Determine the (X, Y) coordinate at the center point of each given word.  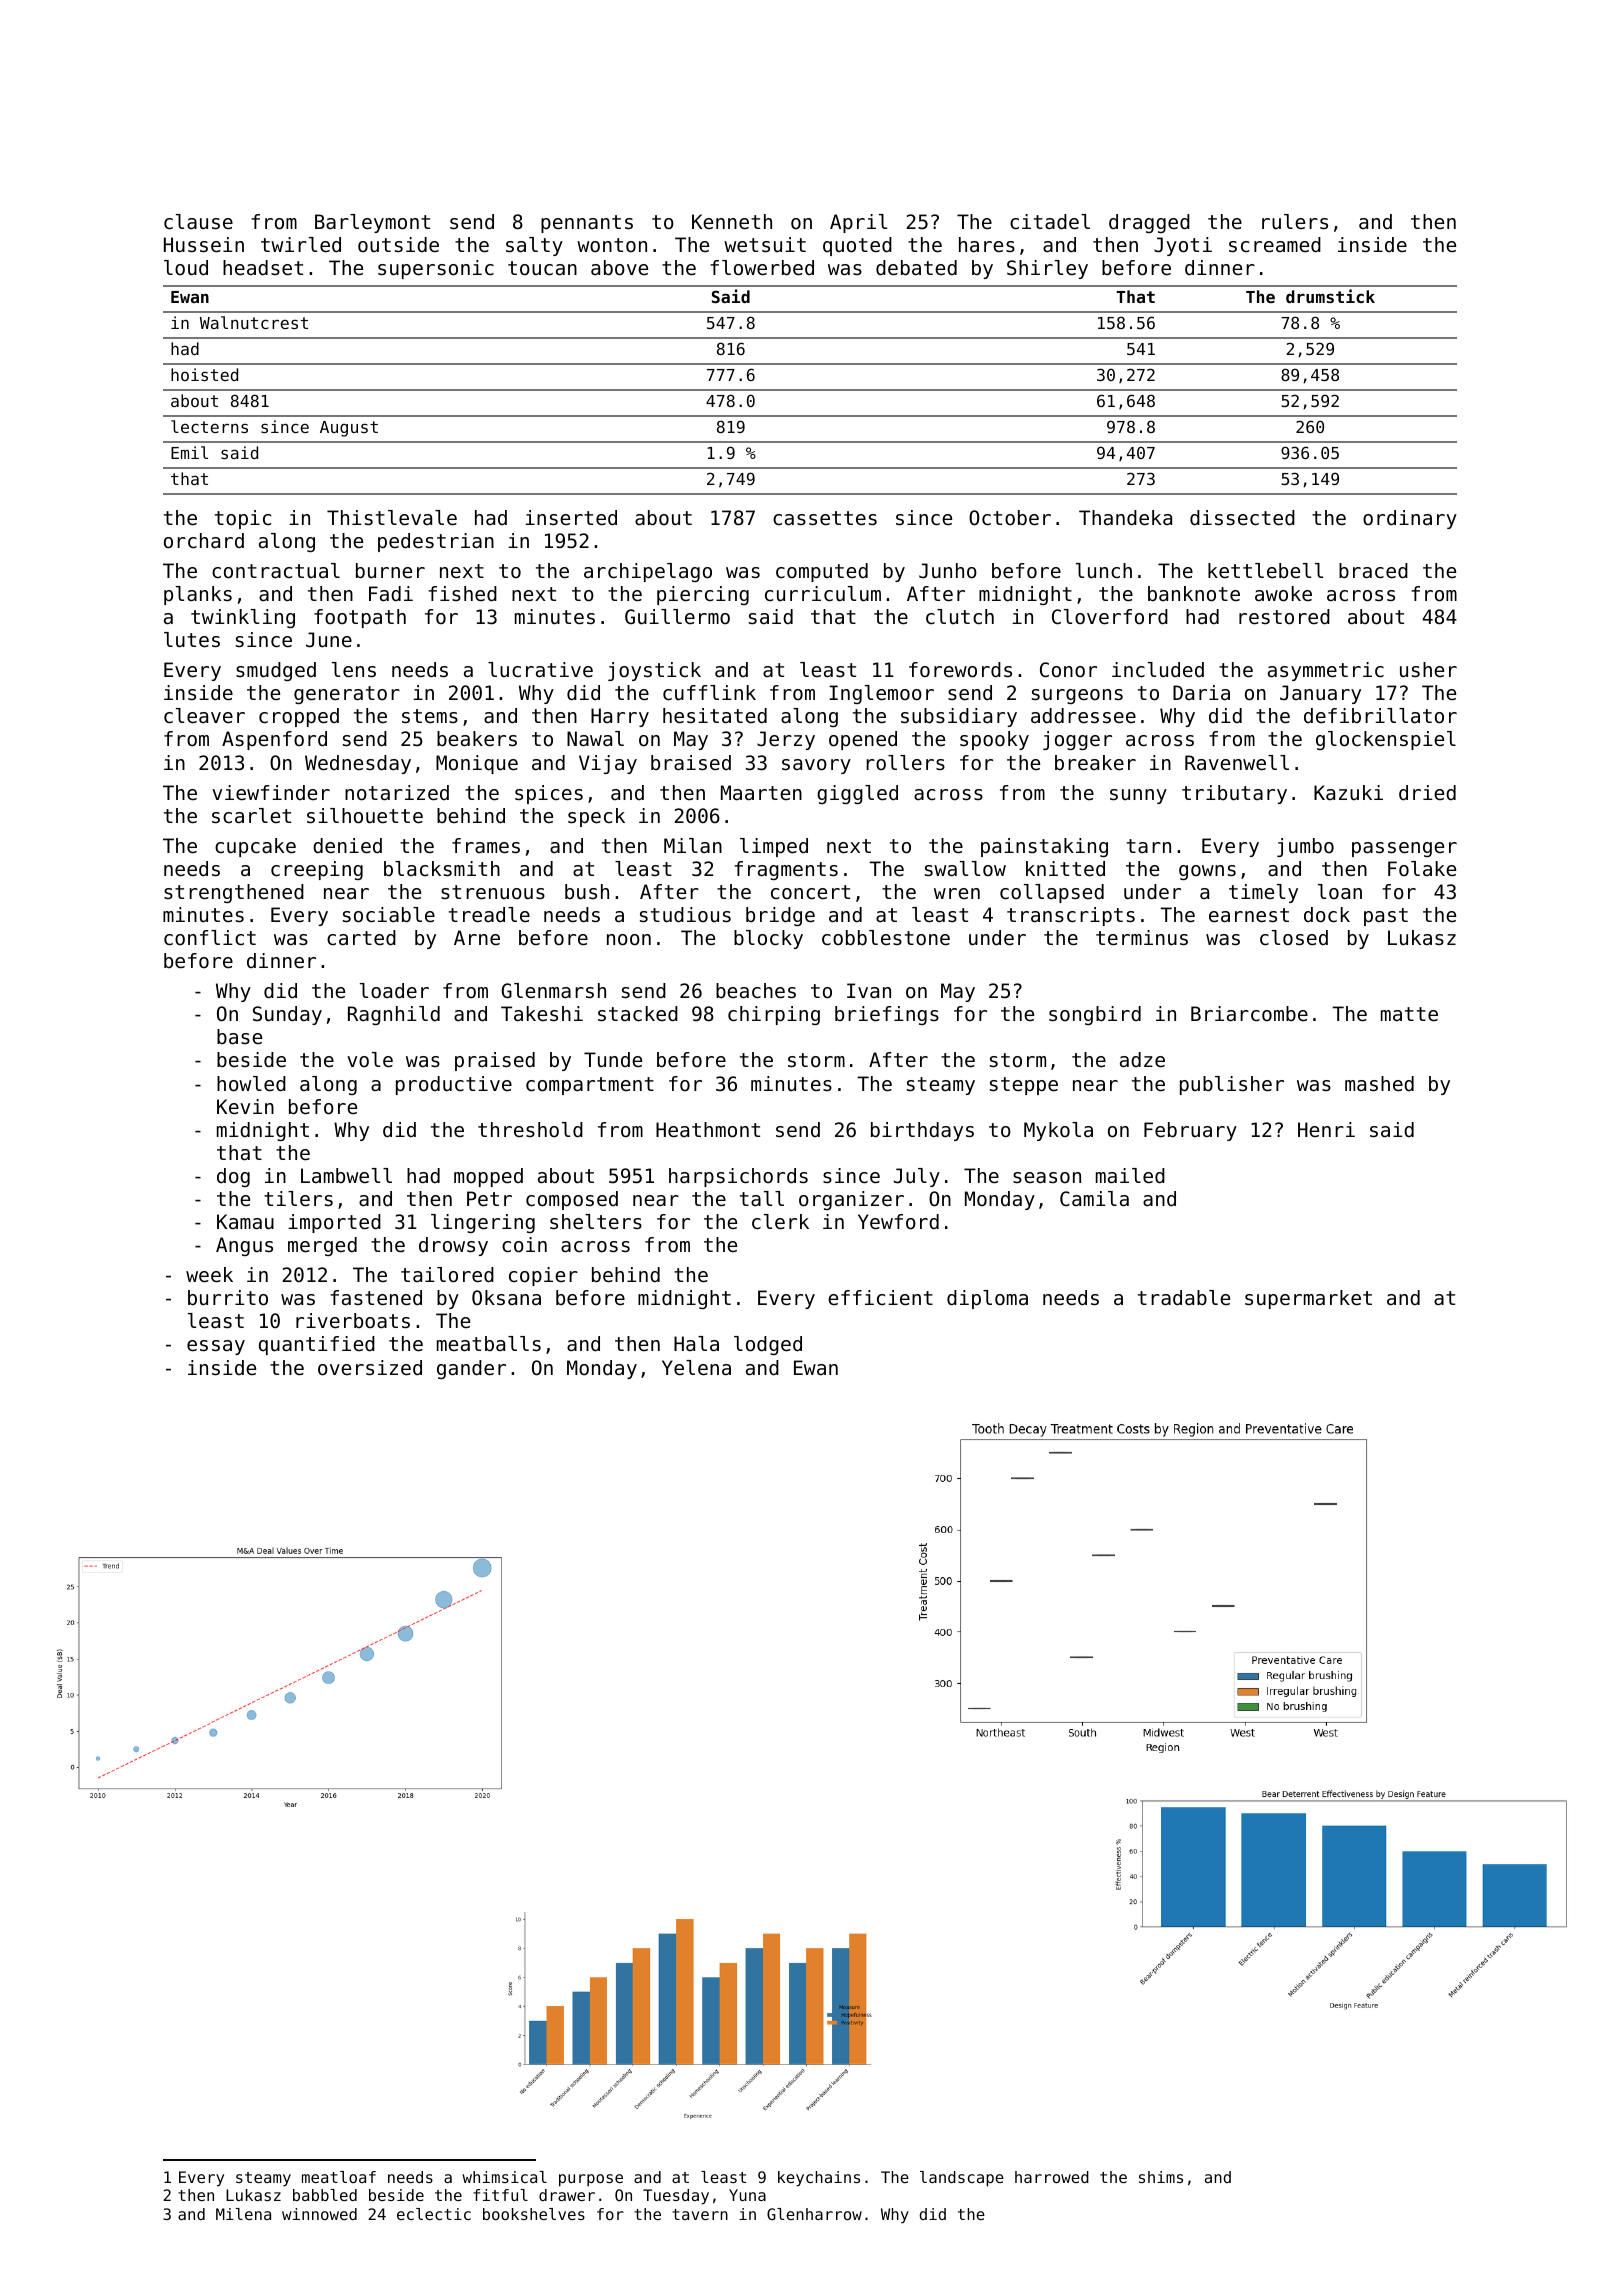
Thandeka (1125, 518)
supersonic (436, 269)
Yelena (696, 1368)
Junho (948, 571)
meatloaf (339, 2177)
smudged (276, 671)
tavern (700, 2214)
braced (1373, 571)
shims (1161, 2177)
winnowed (319, 2214)
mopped (488, 1177)
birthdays (922, 1131)
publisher (1232, 1085)
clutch (960, 617)
